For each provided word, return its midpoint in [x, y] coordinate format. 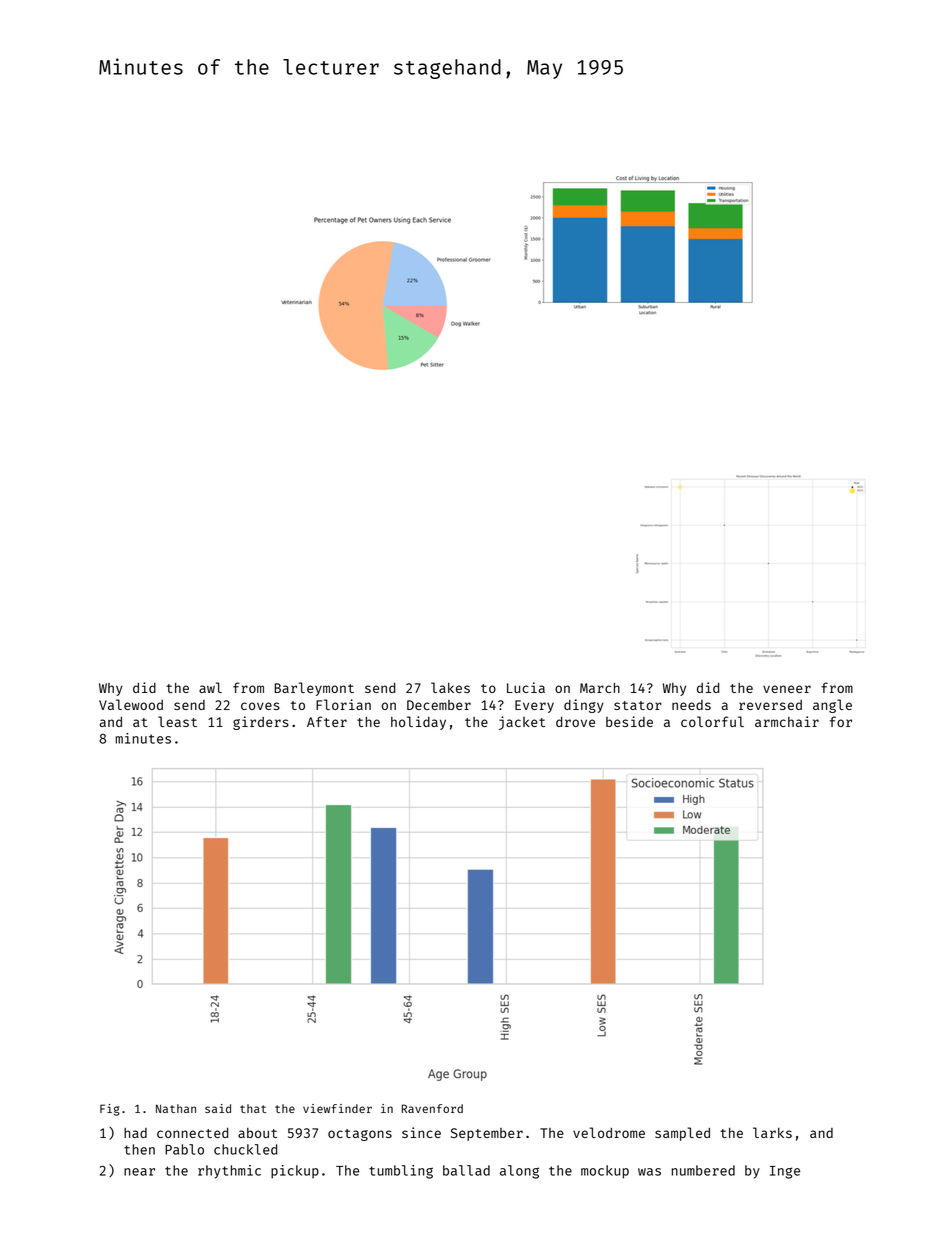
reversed [770, 705]
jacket [522, 723]
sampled [682, 1134]
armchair [787, 721]
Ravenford [432, 1108]
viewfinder [337, 1108]
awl [210, 687]
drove [575, 722]
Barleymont [314, 689]
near [139, 1172]
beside [629, 721]
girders [261, 723]
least [177, 721]
